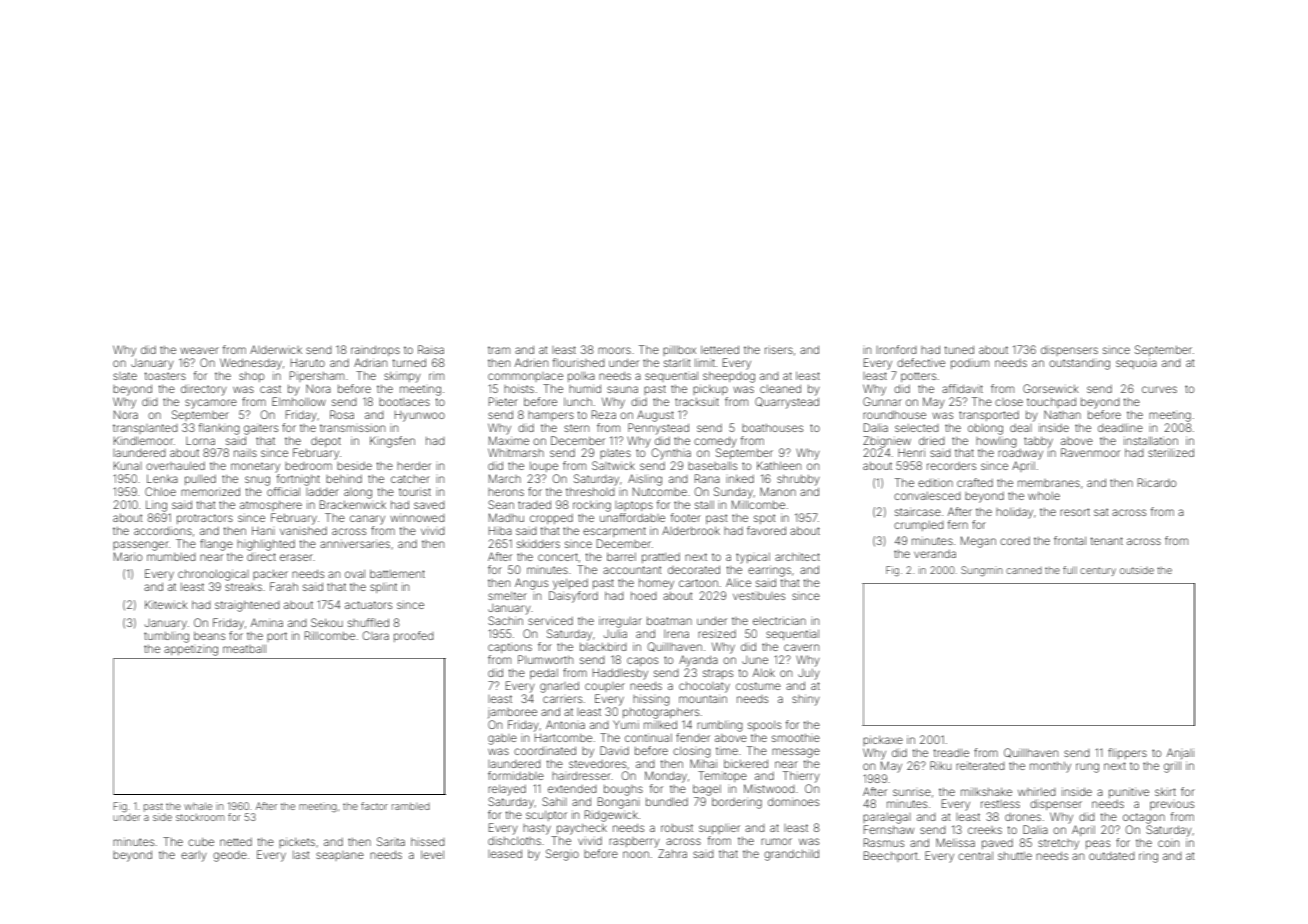  I want to click on cleaned, so click(780, 389).
